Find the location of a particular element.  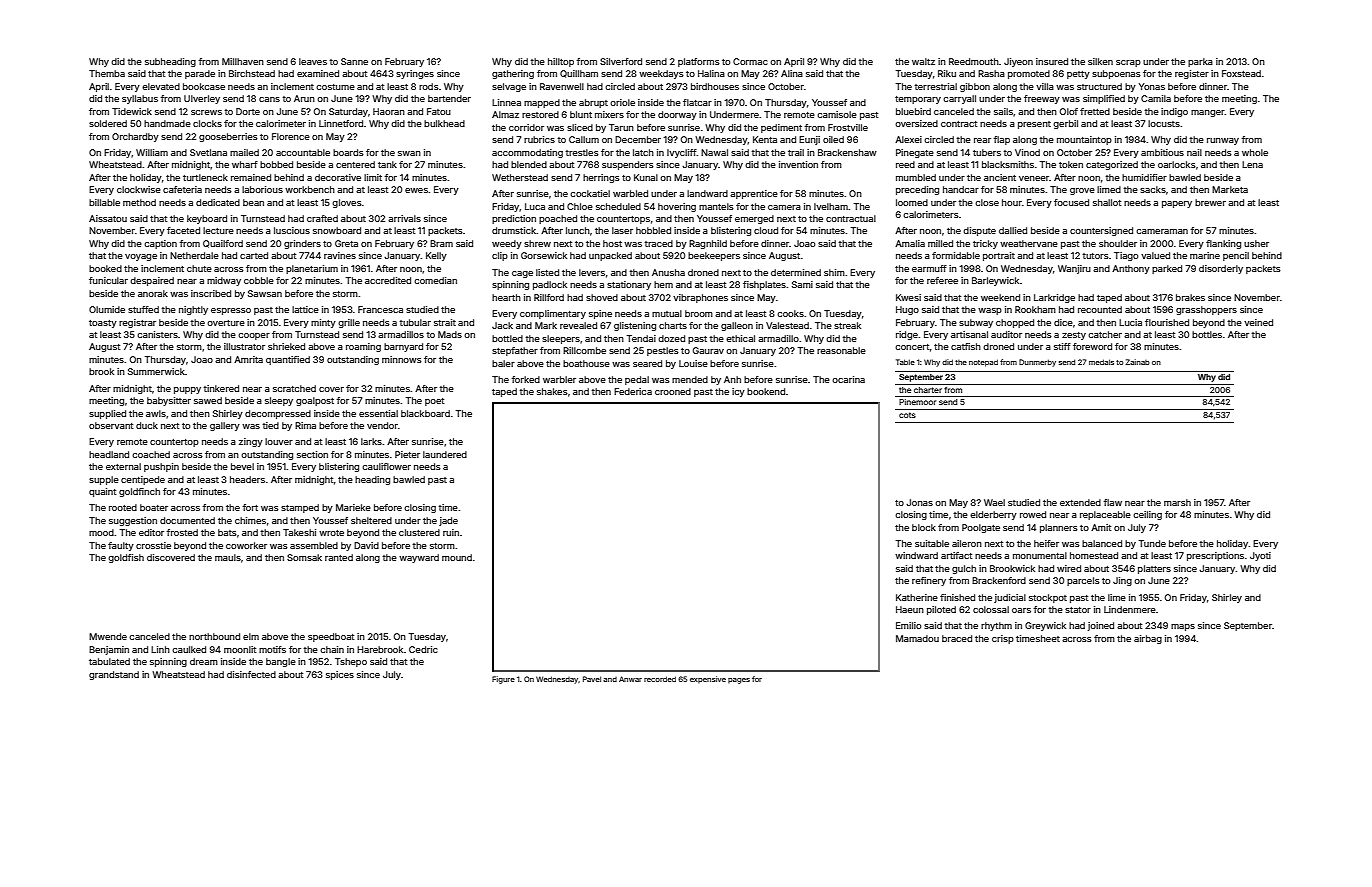

parka is located at coordinates (1200, 62).
